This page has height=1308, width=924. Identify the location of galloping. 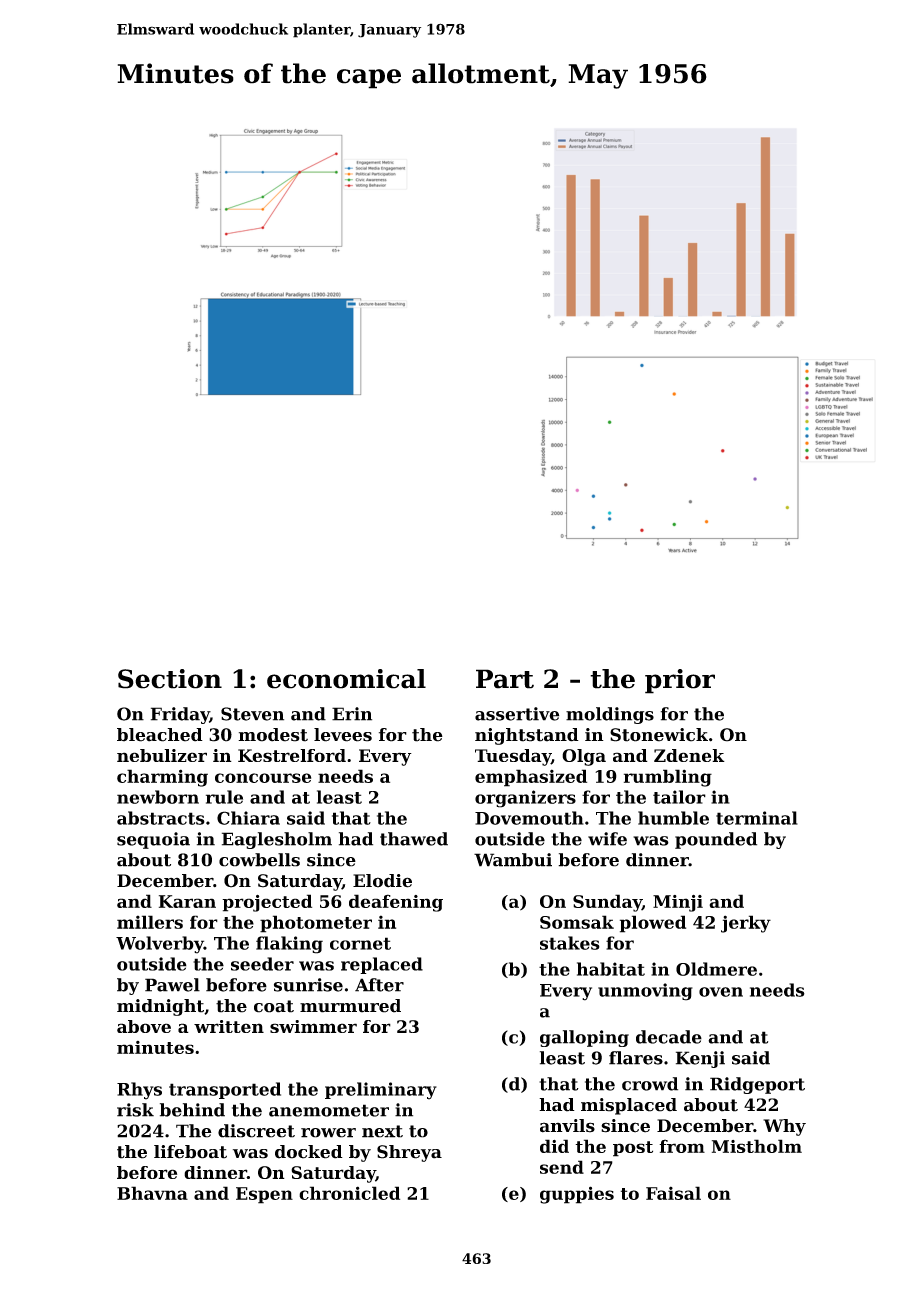
(584, 1038).
